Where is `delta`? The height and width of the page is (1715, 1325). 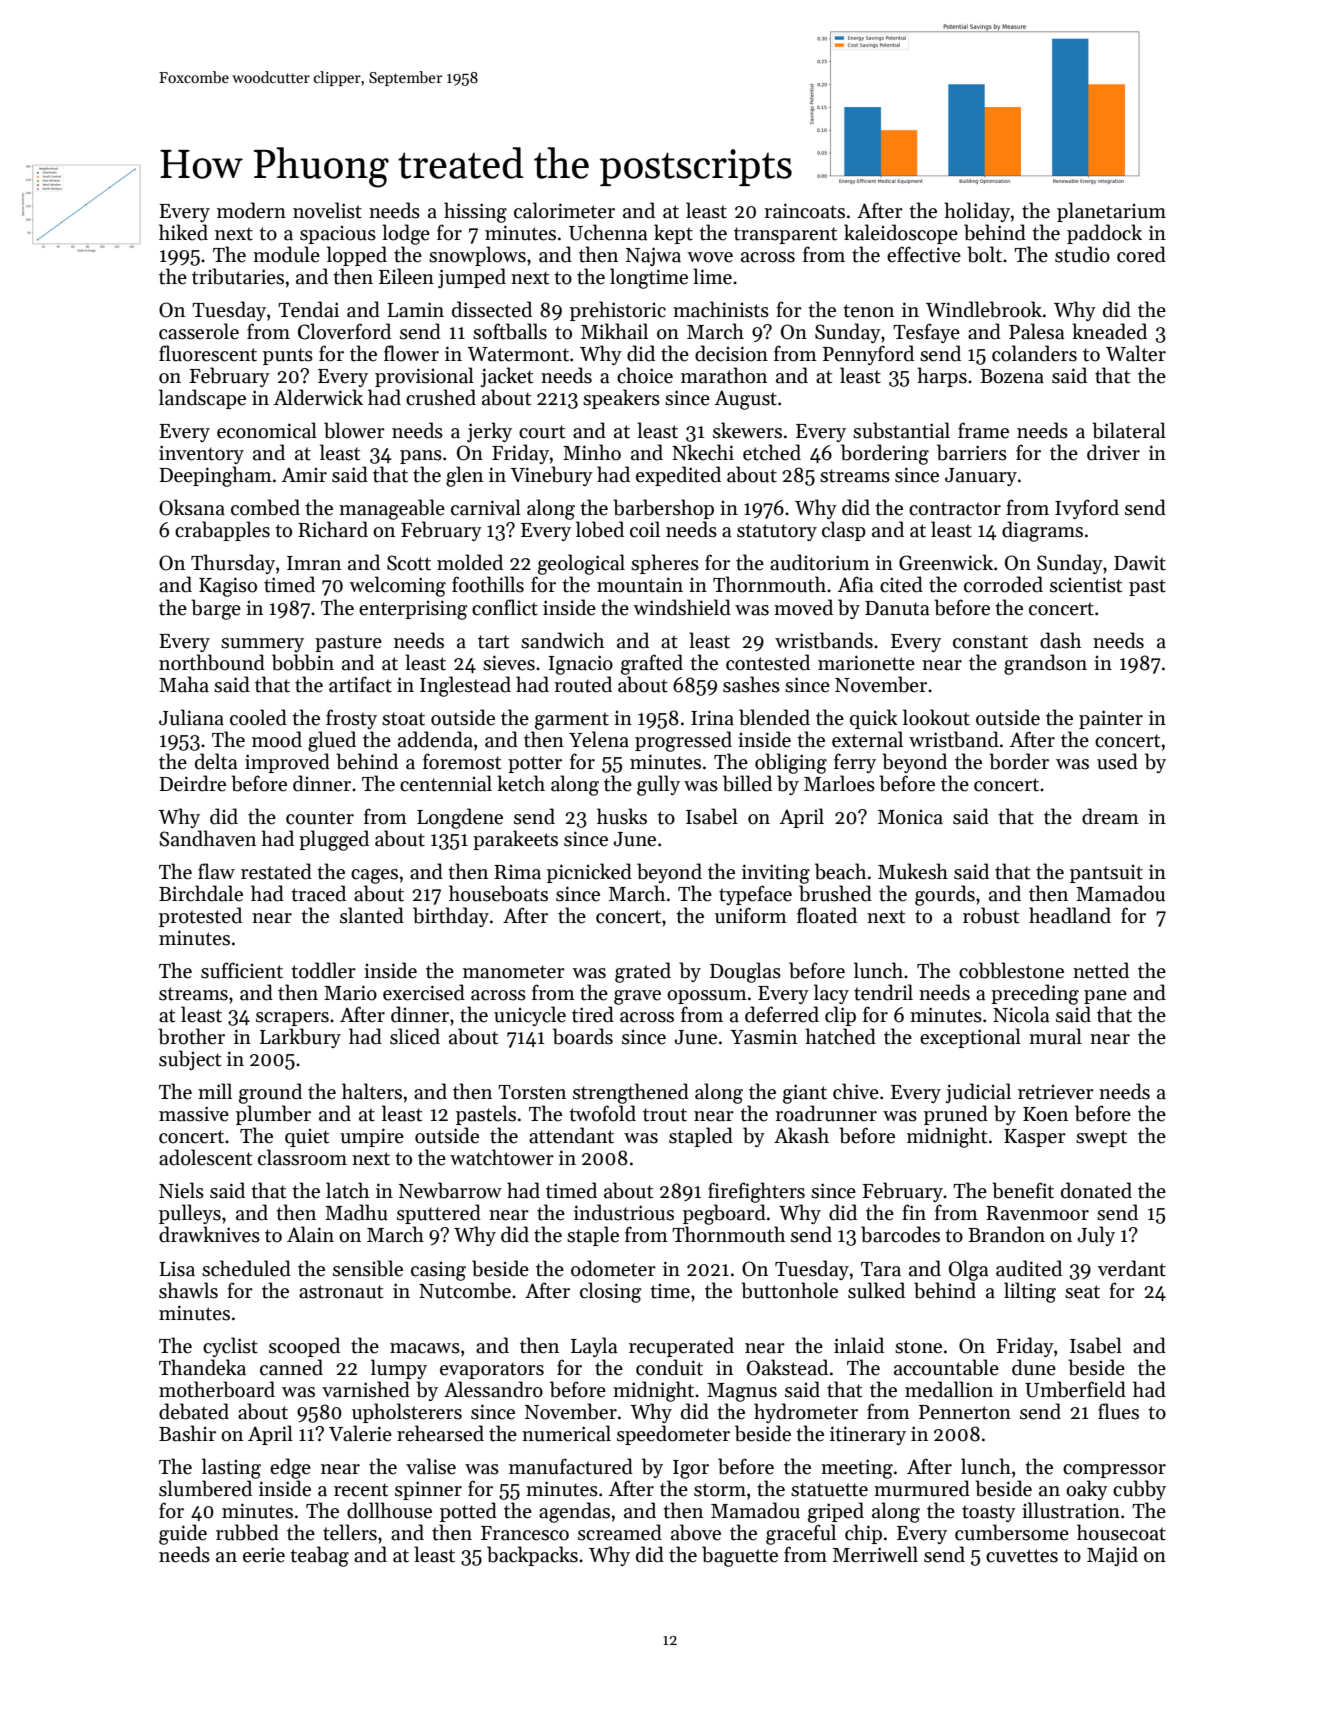
delta is located at coordinates (216, 761).
